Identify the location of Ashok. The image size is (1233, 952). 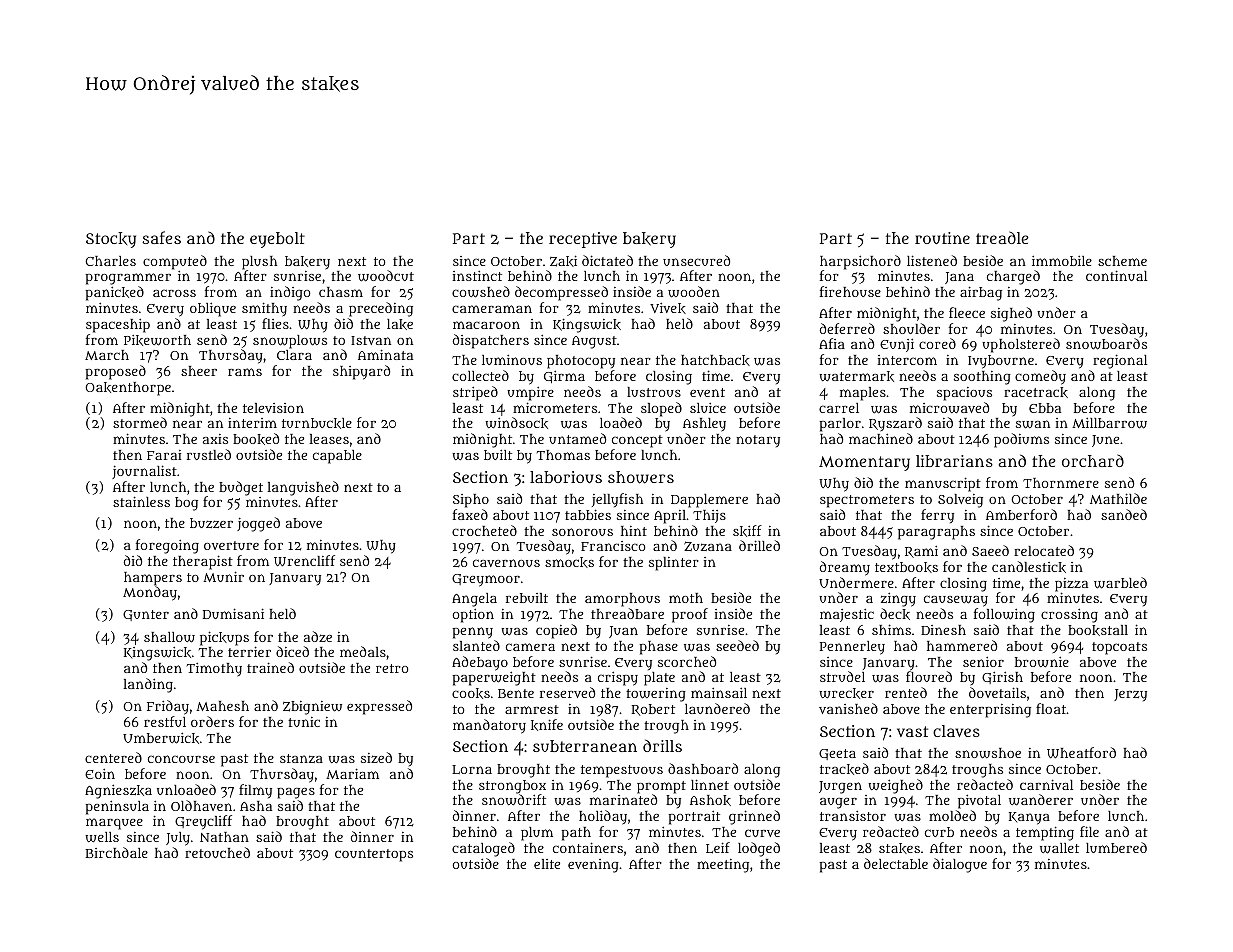
(710, 800).
